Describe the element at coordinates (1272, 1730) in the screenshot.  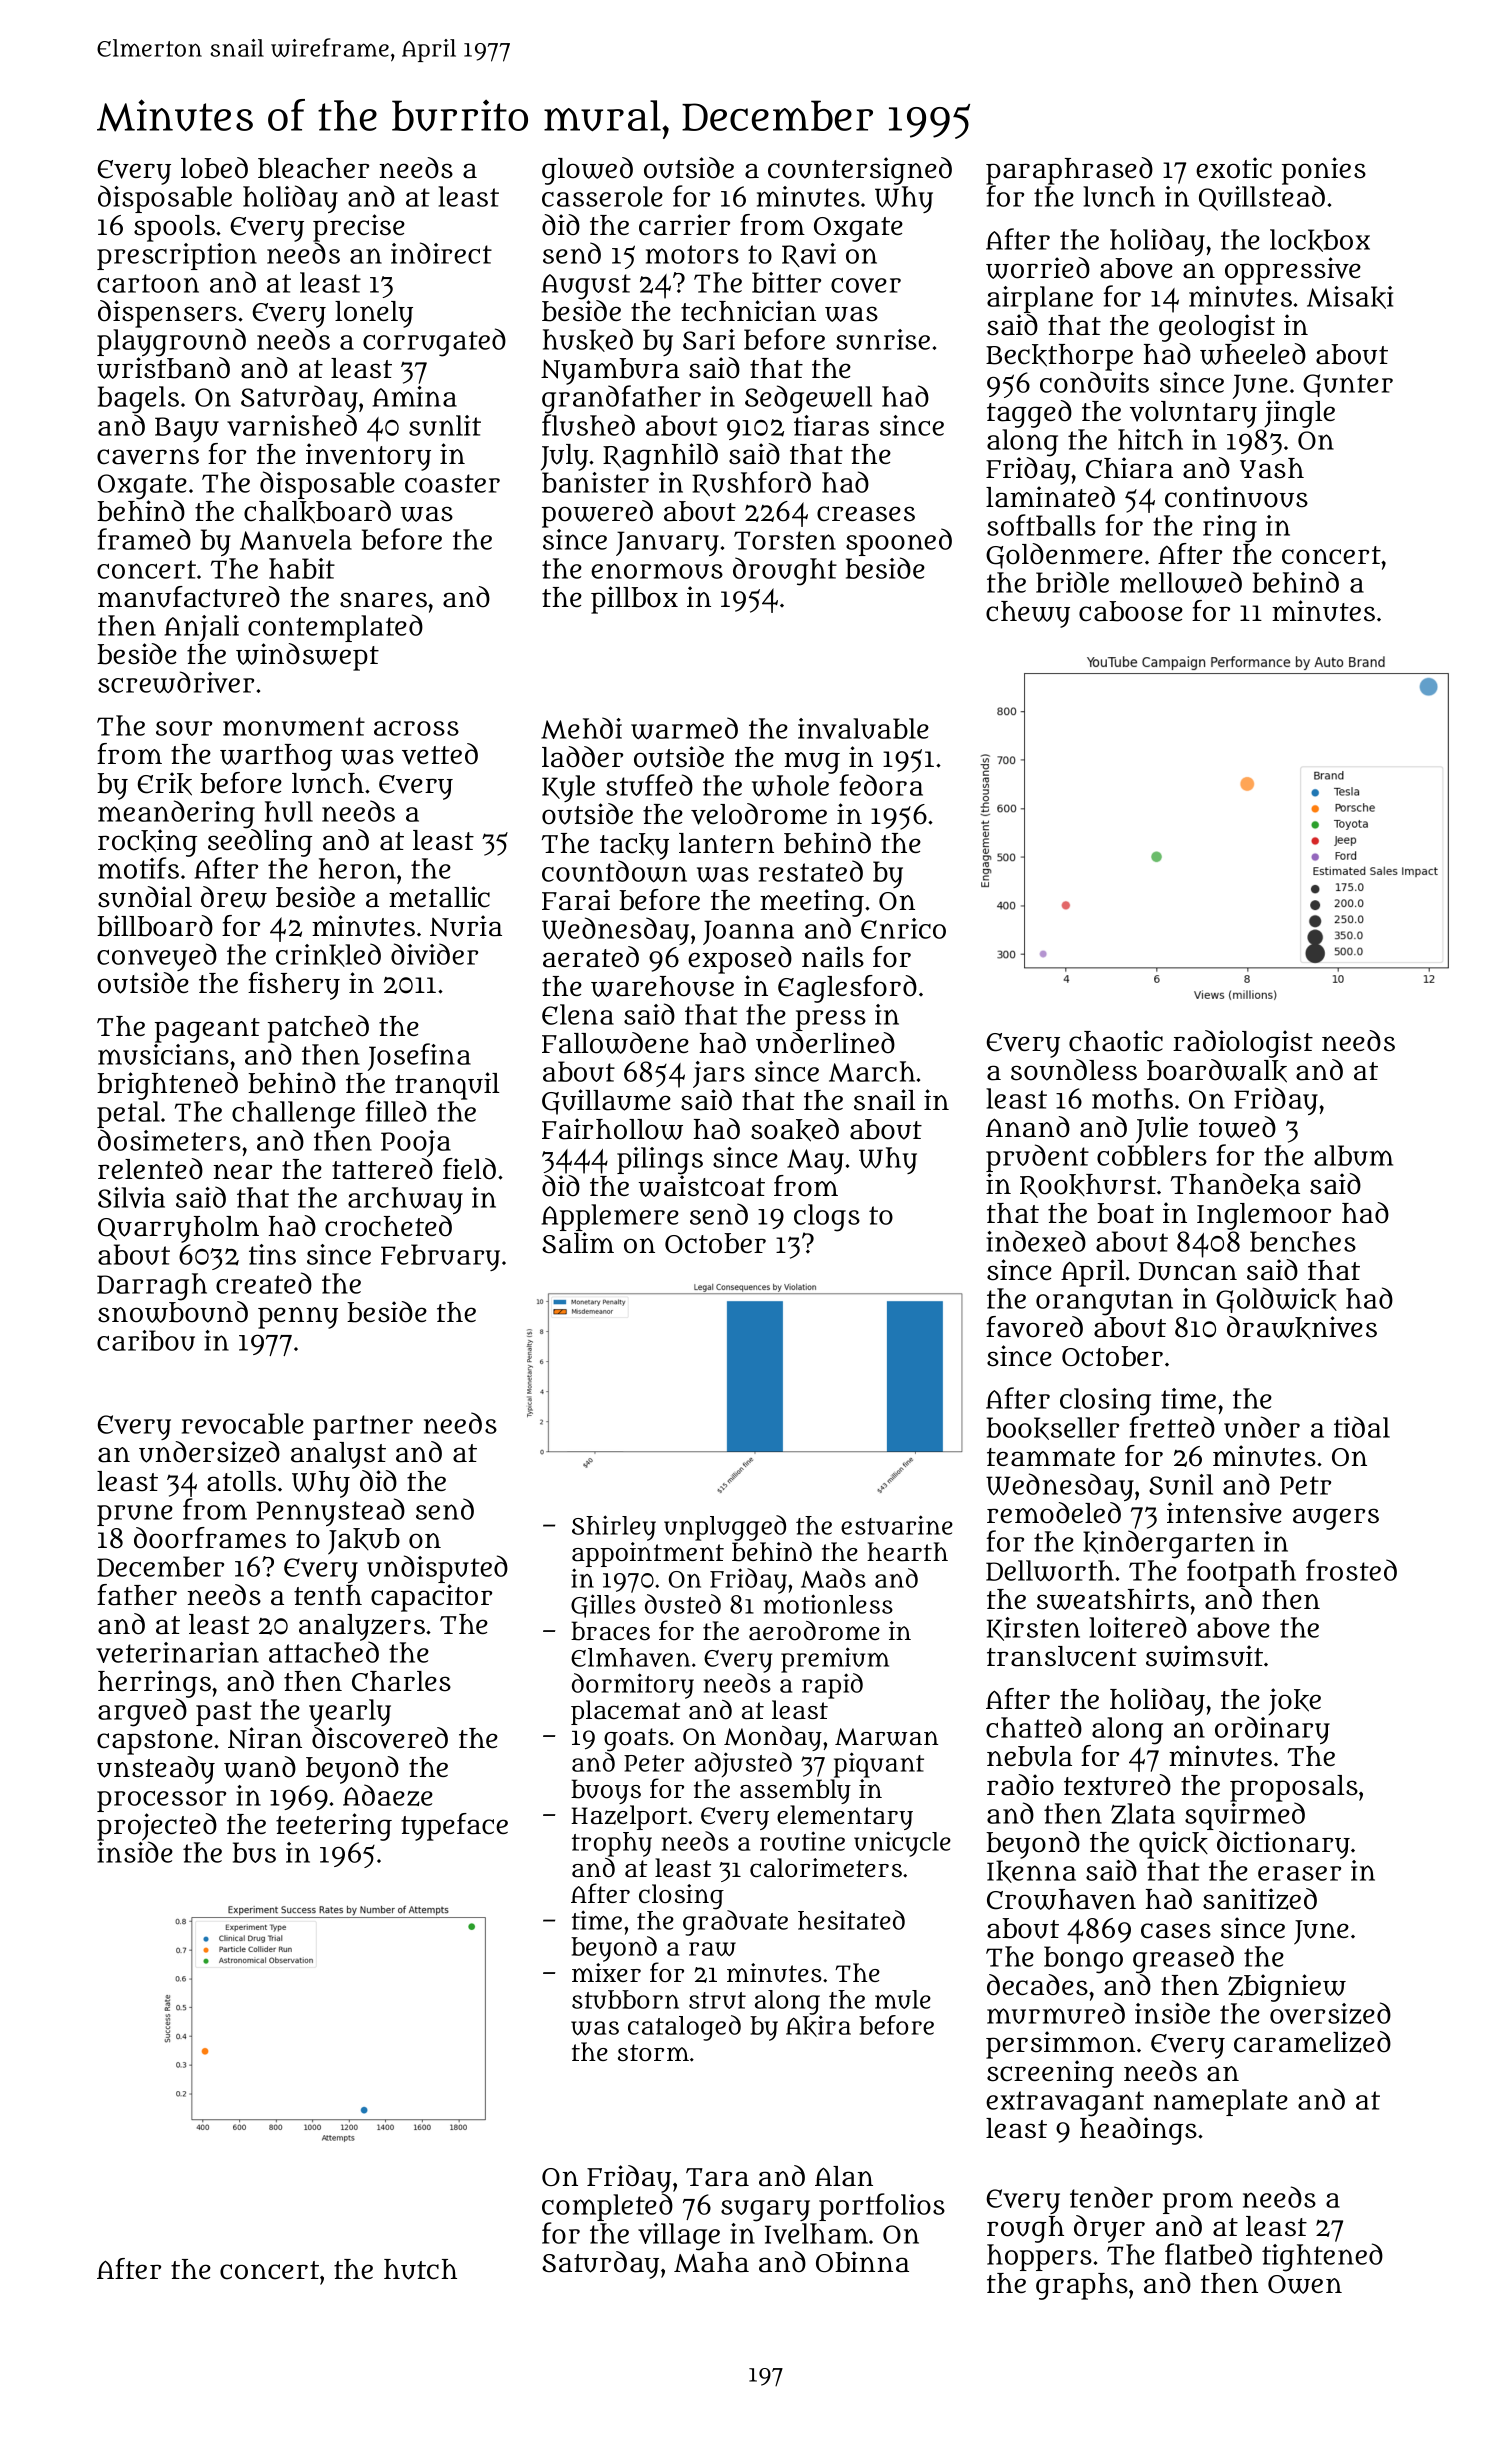
I see `ordinary` at that location.
